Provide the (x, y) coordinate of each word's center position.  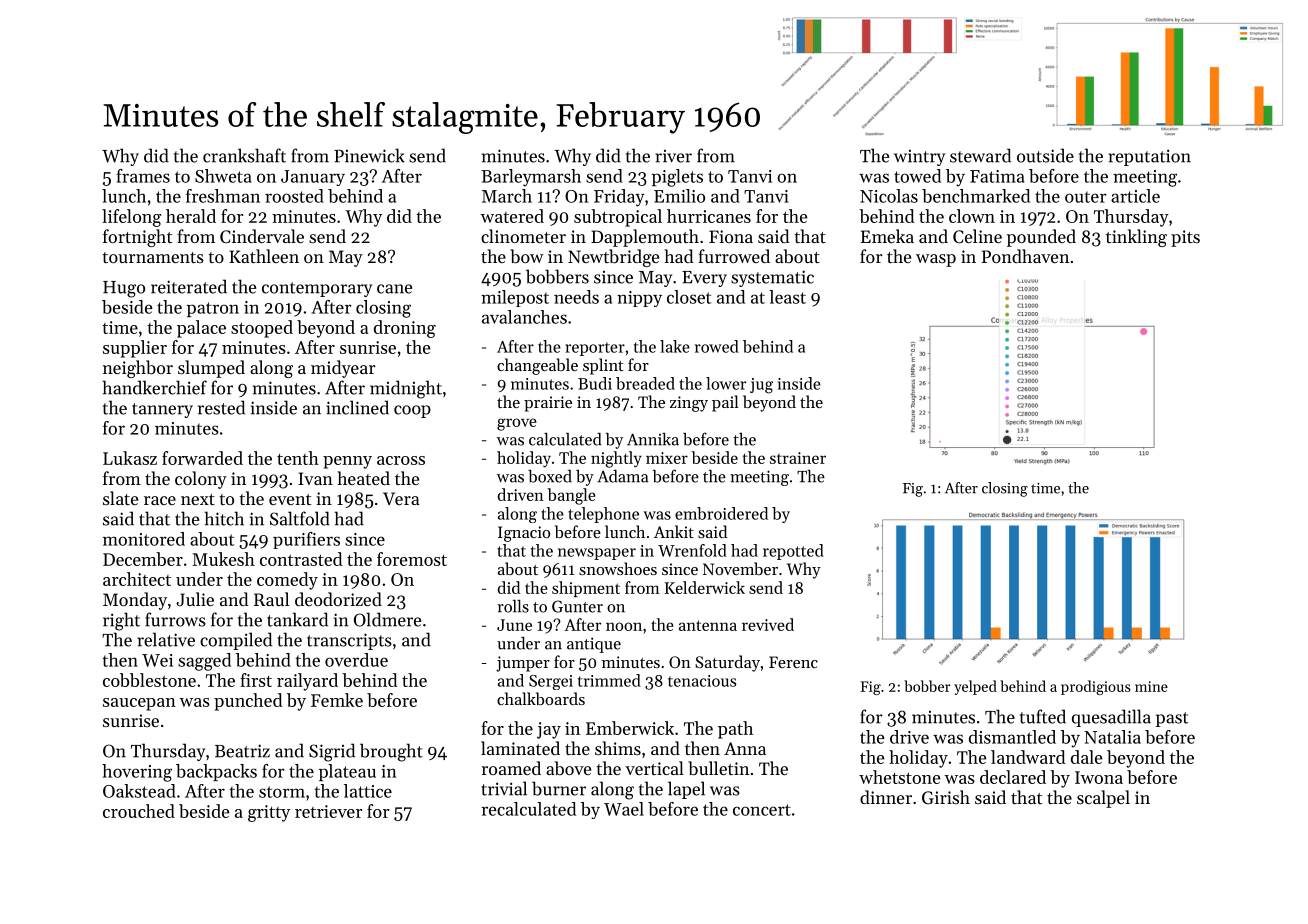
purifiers (306, 540)
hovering (137, 773)
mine (1151, 686)
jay (549, 730)
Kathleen (264, 256)
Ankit (674, 531)
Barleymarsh (531, 178)
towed (917, 176)
